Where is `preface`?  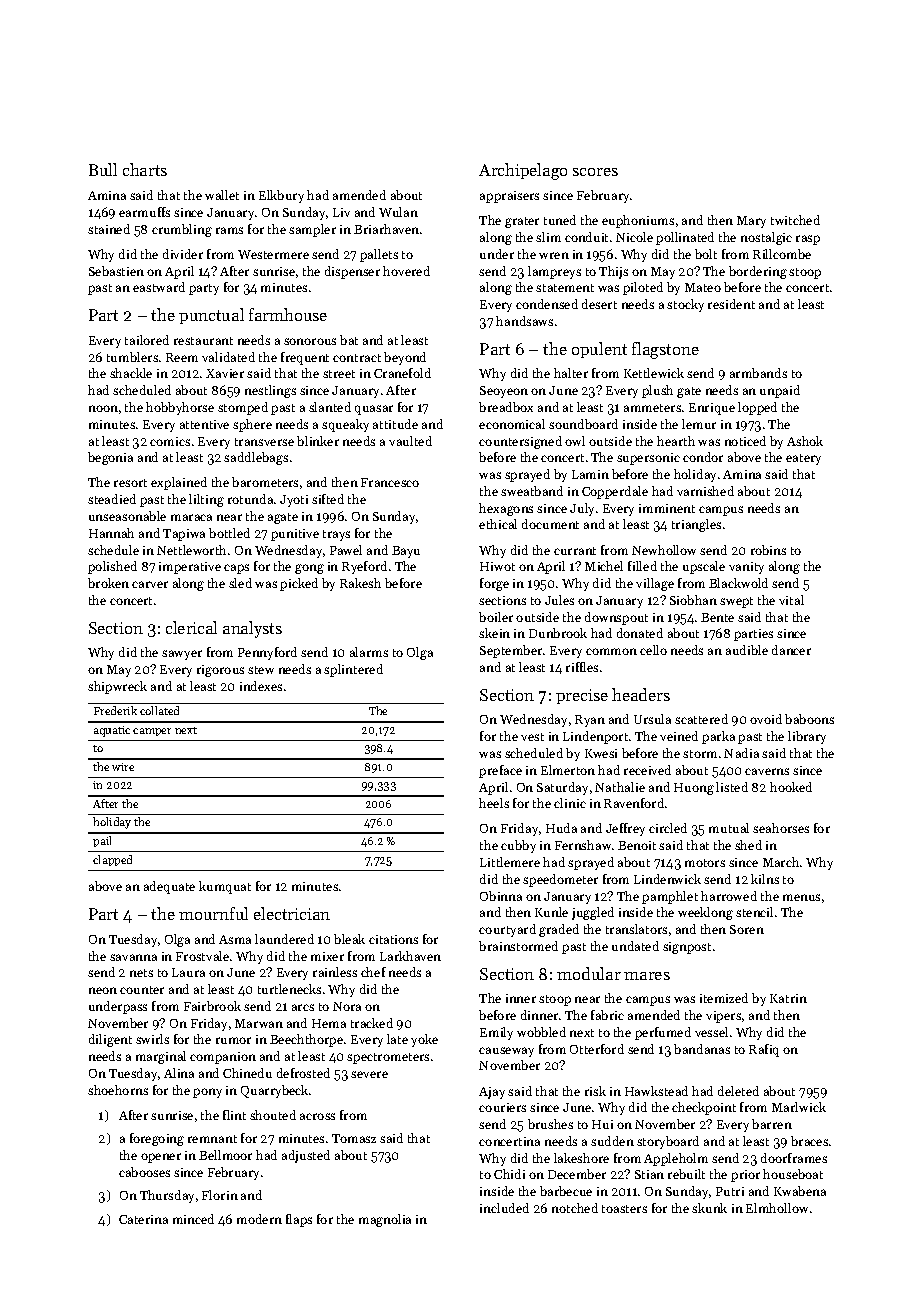 preface is located at coordinates (500, 771).
